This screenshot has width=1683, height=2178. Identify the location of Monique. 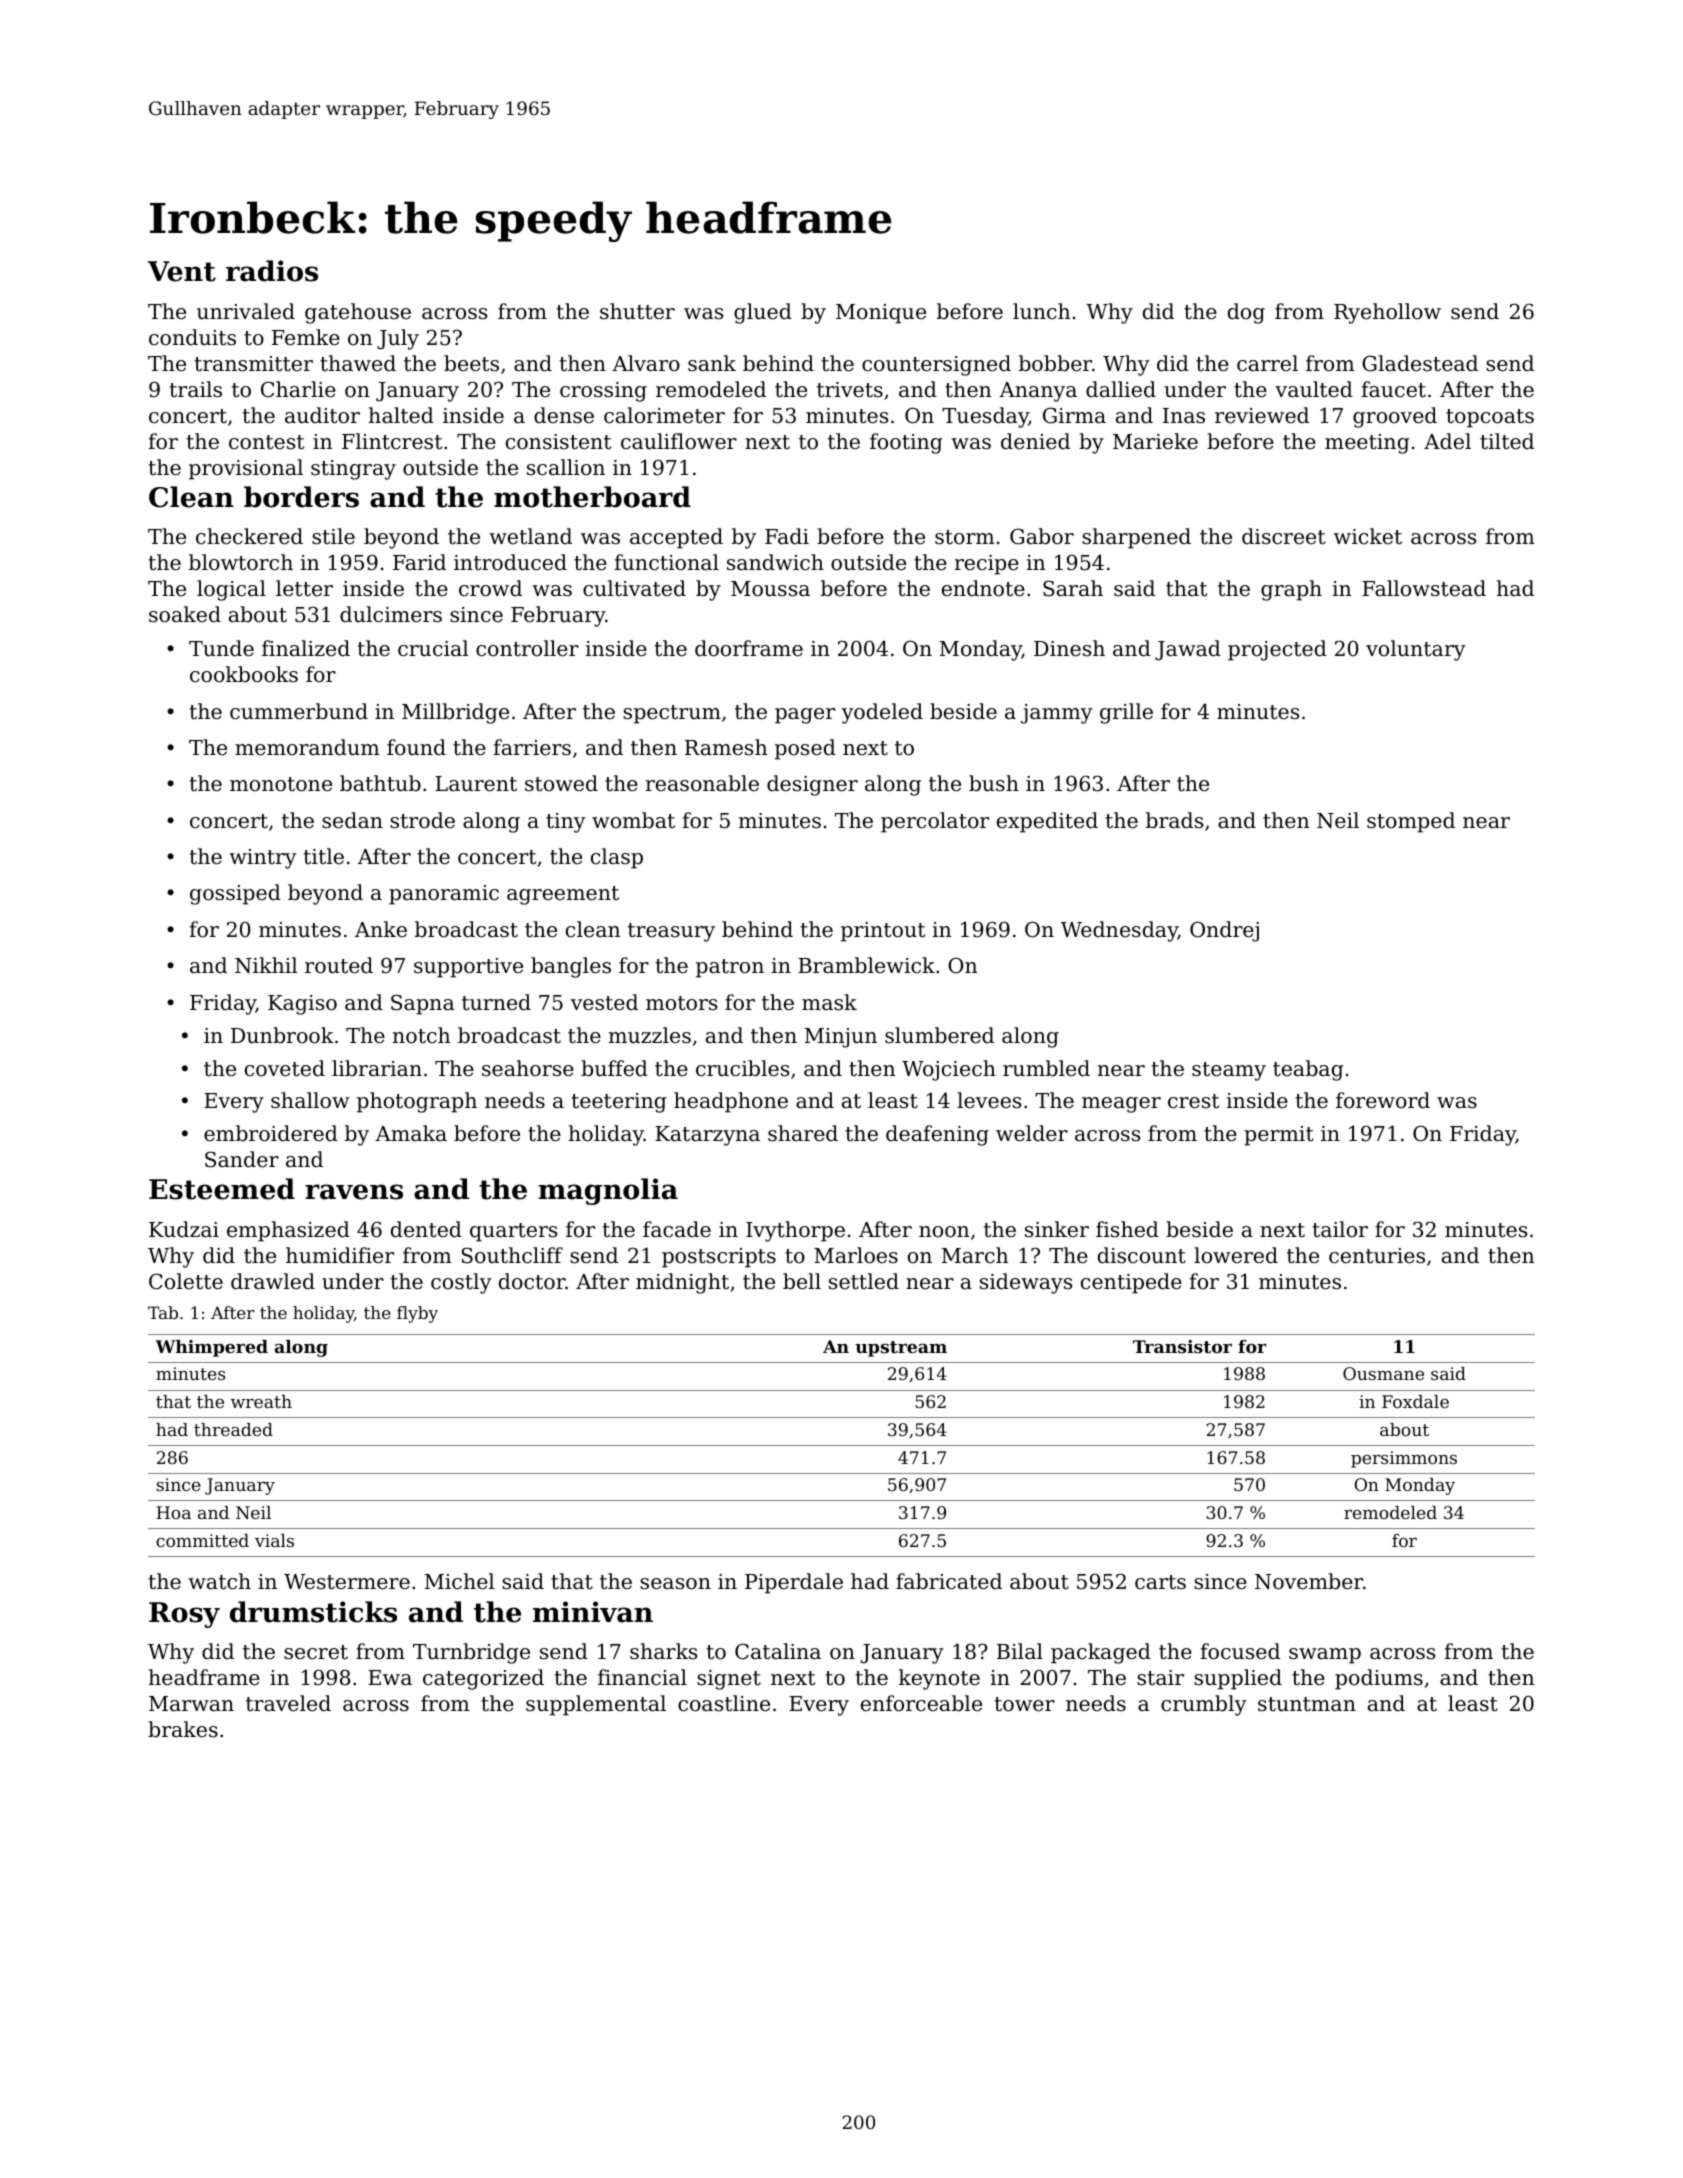
(881, 314).
